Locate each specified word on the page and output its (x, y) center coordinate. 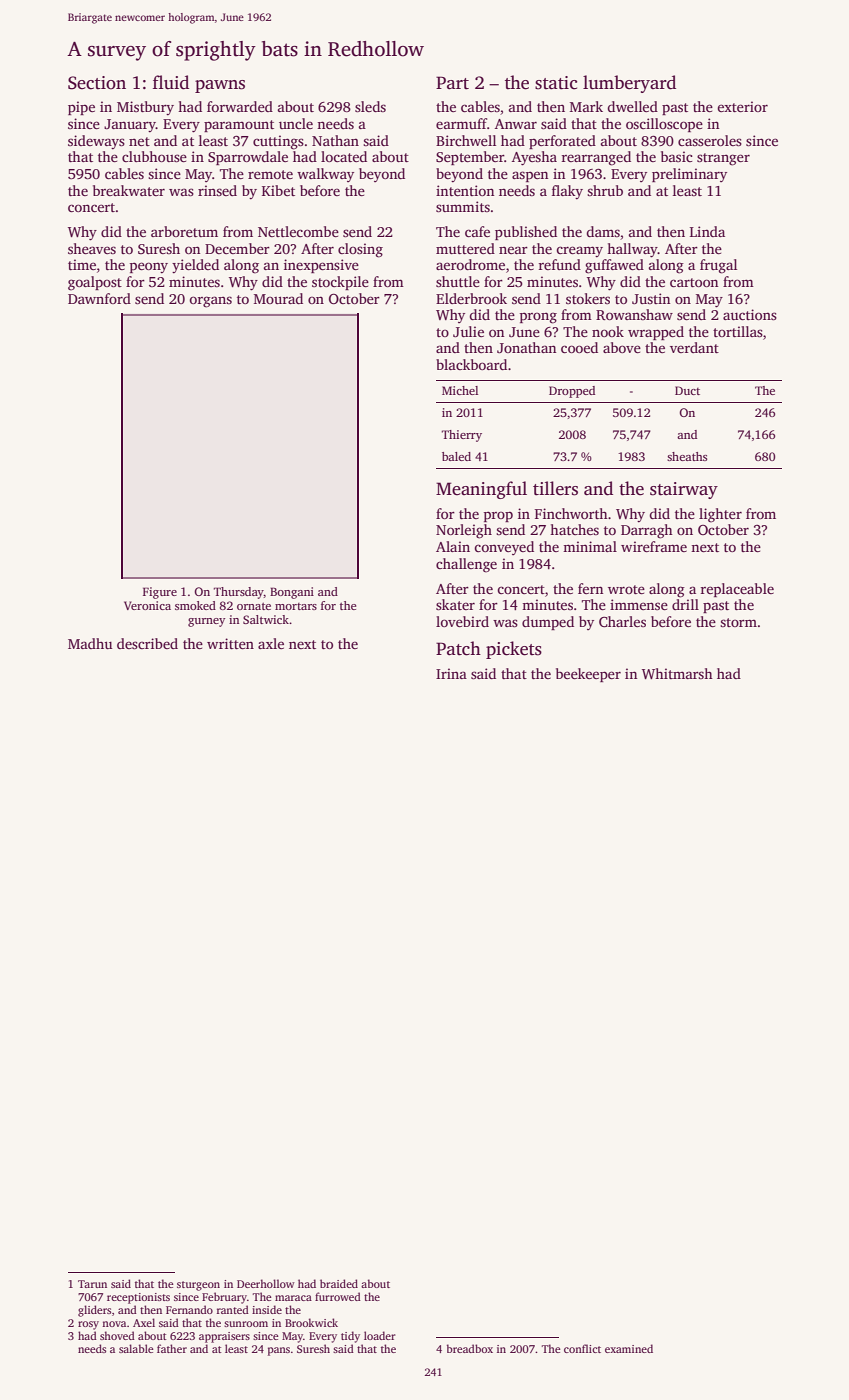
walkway (325, 175)
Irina (451, 673)
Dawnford (99, 298)
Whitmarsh (677, 673)
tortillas (738, 331)
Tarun (92, 1284)
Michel (460, 390)
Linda (707, 231)
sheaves (92, 248)
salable (136, 1348)
